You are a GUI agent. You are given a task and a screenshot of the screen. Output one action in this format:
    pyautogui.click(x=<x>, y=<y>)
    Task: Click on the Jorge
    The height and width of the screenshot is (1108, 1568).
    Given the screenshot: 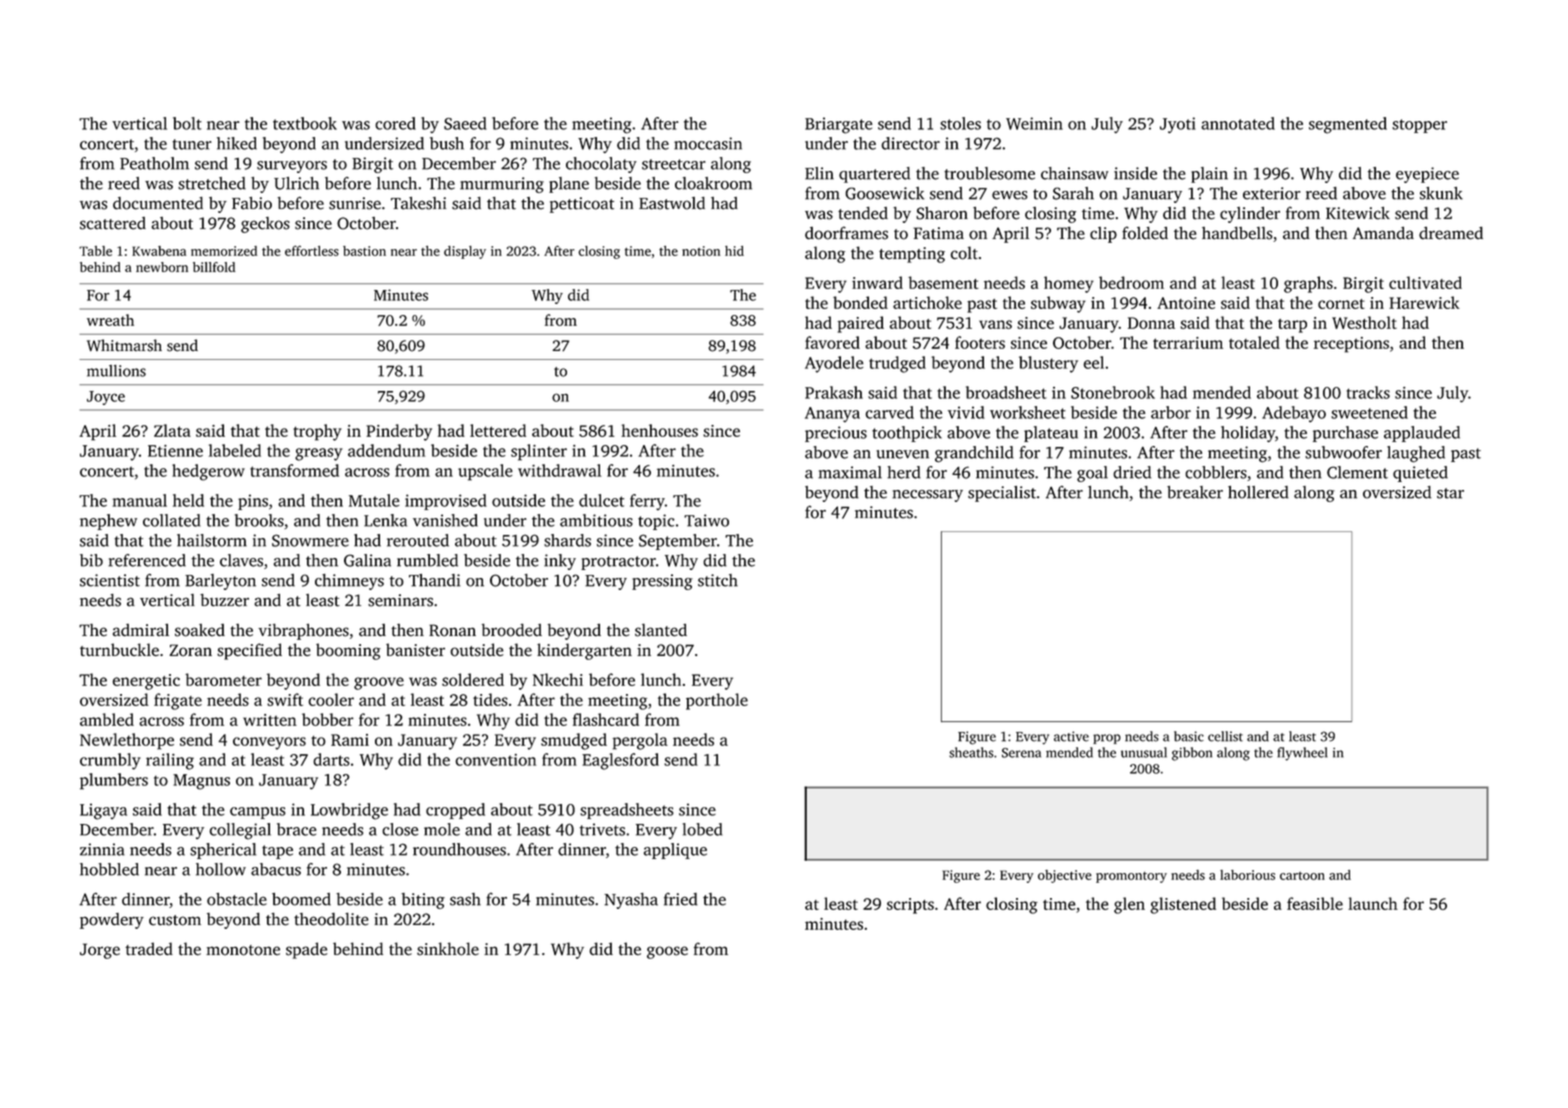 What is the action you would take?
    pyautogui.click(x=100, y=951)
